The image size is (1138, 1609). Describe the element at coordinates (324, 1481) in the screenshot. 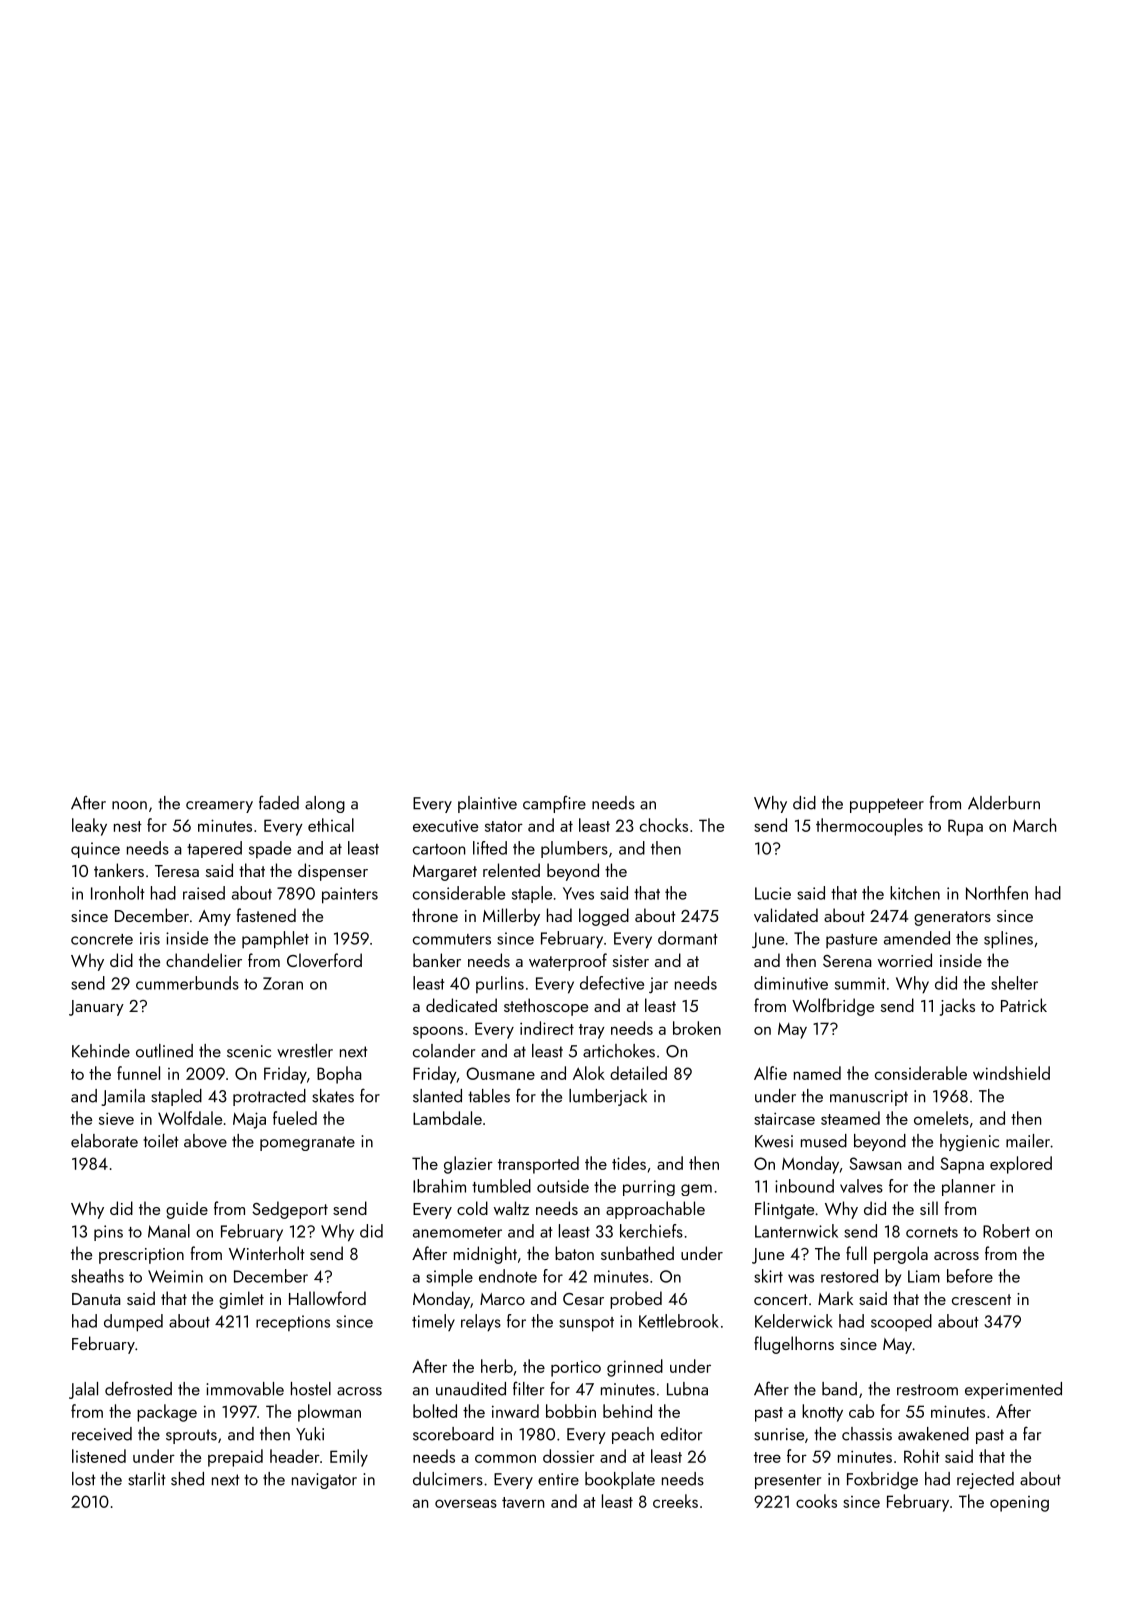

I see `navigator` at that location.
